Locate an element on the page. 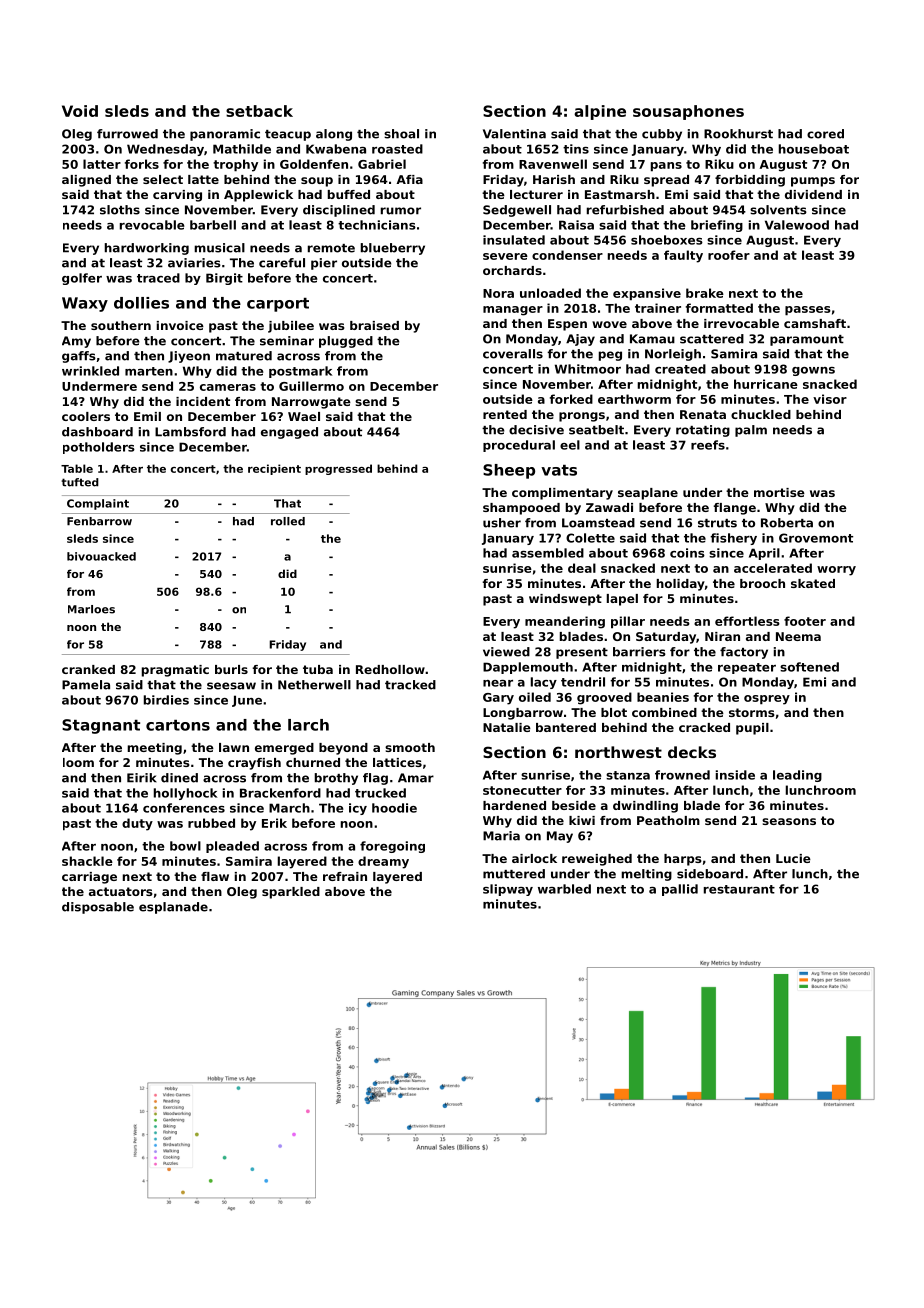 The height and width of the image is (1308, 924). Void is located at coordinates (80, 111).
